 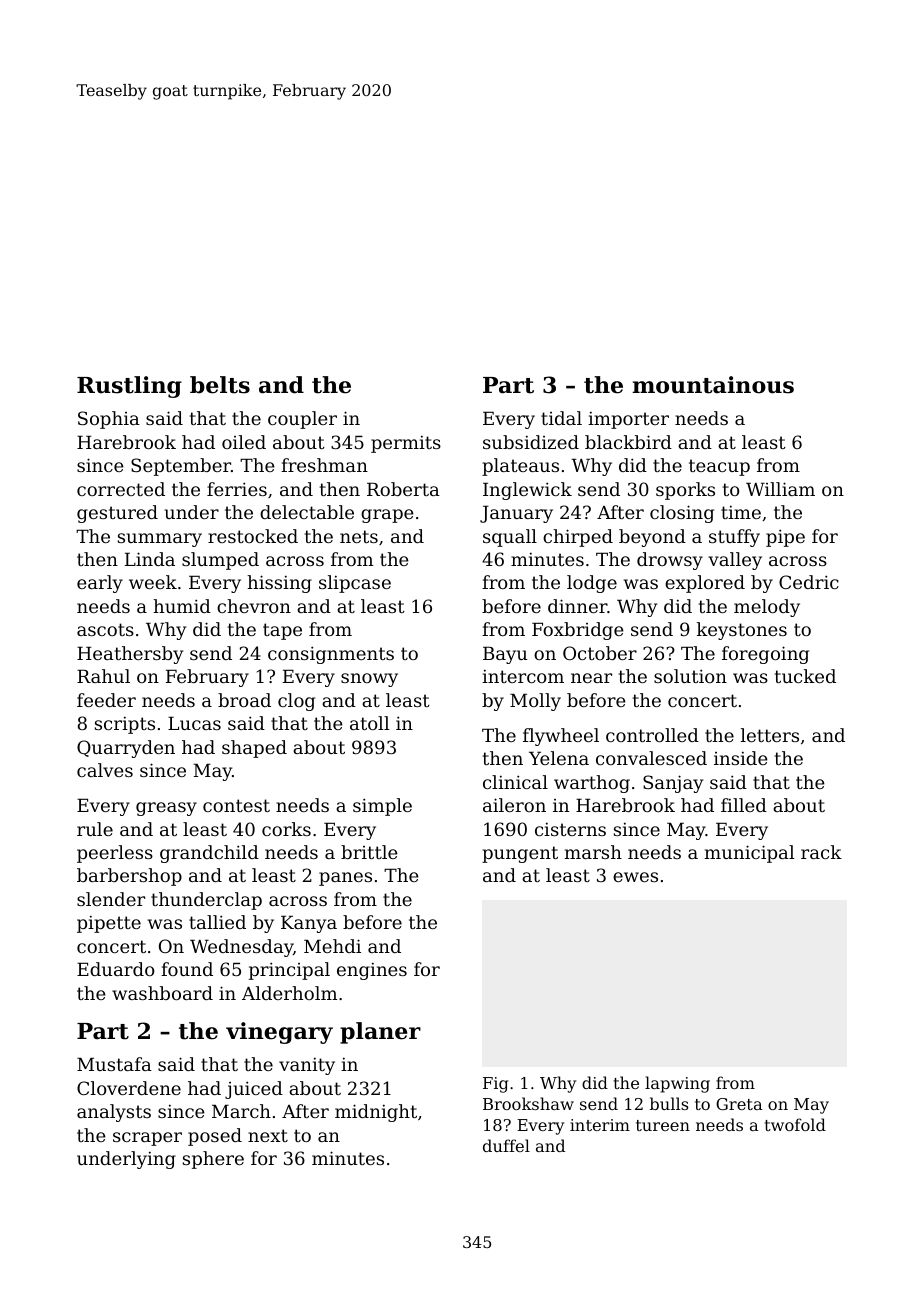 I want to click on filled, so click(x=744, y=805).
